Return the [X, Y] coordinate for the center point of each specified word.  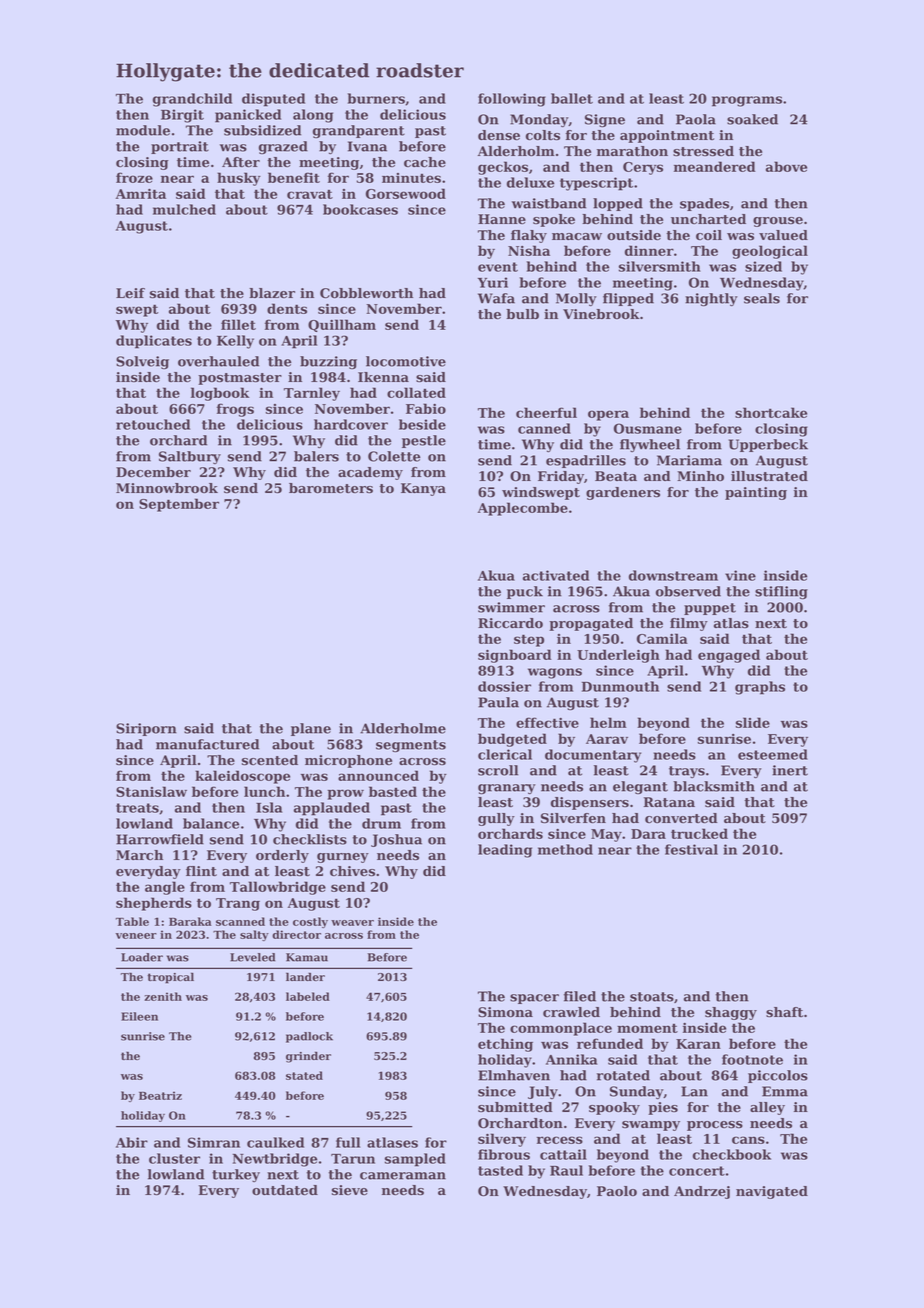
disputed [273, 100]
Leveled [252, 957]
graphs [760, 688]
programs [747, 101]
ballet [572, 98]
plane [311, 729]
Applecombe [523, 509]
